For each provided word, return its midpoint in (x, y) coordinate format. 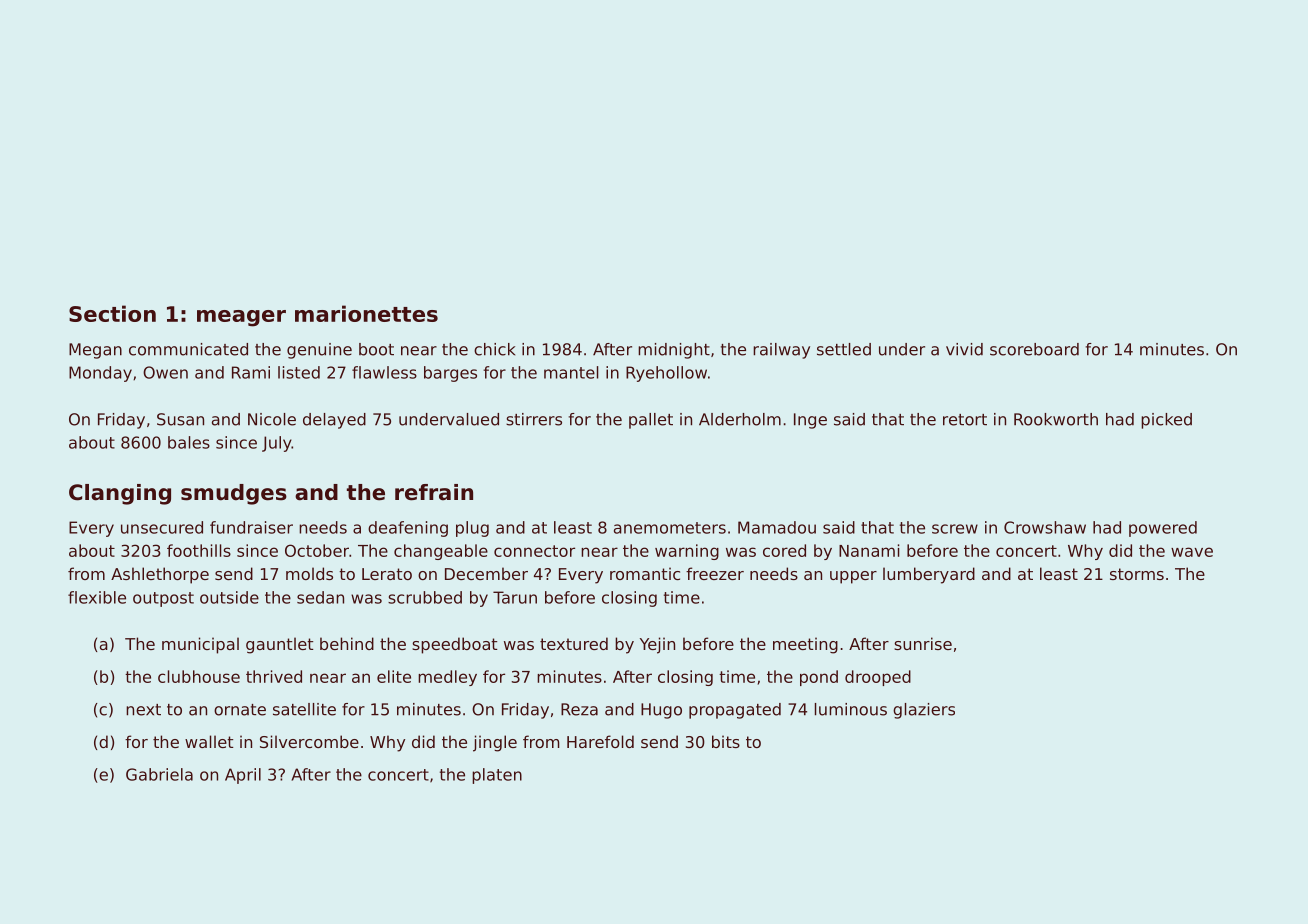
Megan (95, 351)
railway (781, 351)
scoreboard (1034, 349)
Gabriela (159, 774)
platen (497, 776)
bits (726, 741)
